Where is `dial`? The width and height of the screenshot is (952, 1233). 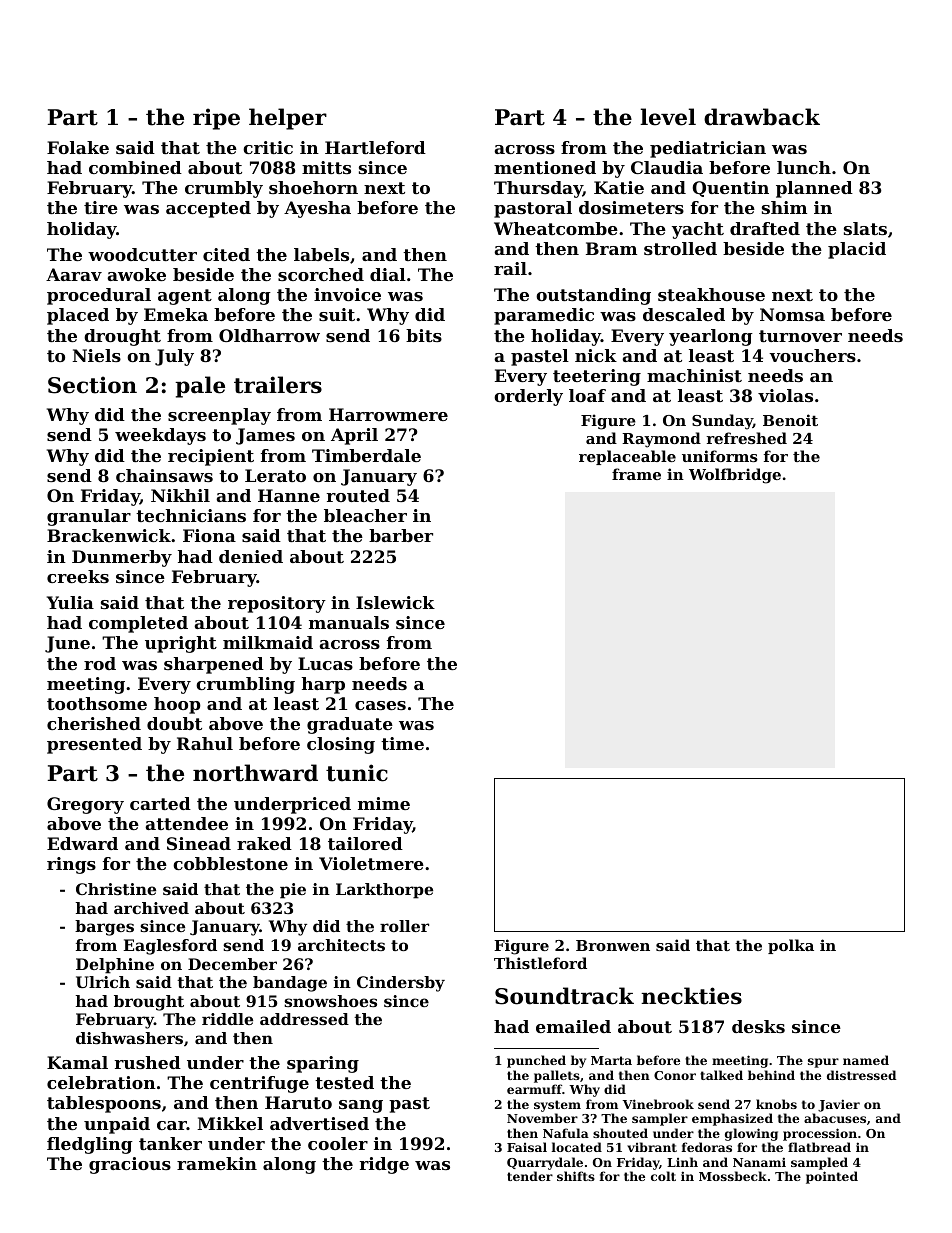
dial is located at coordinates (388, 274).
